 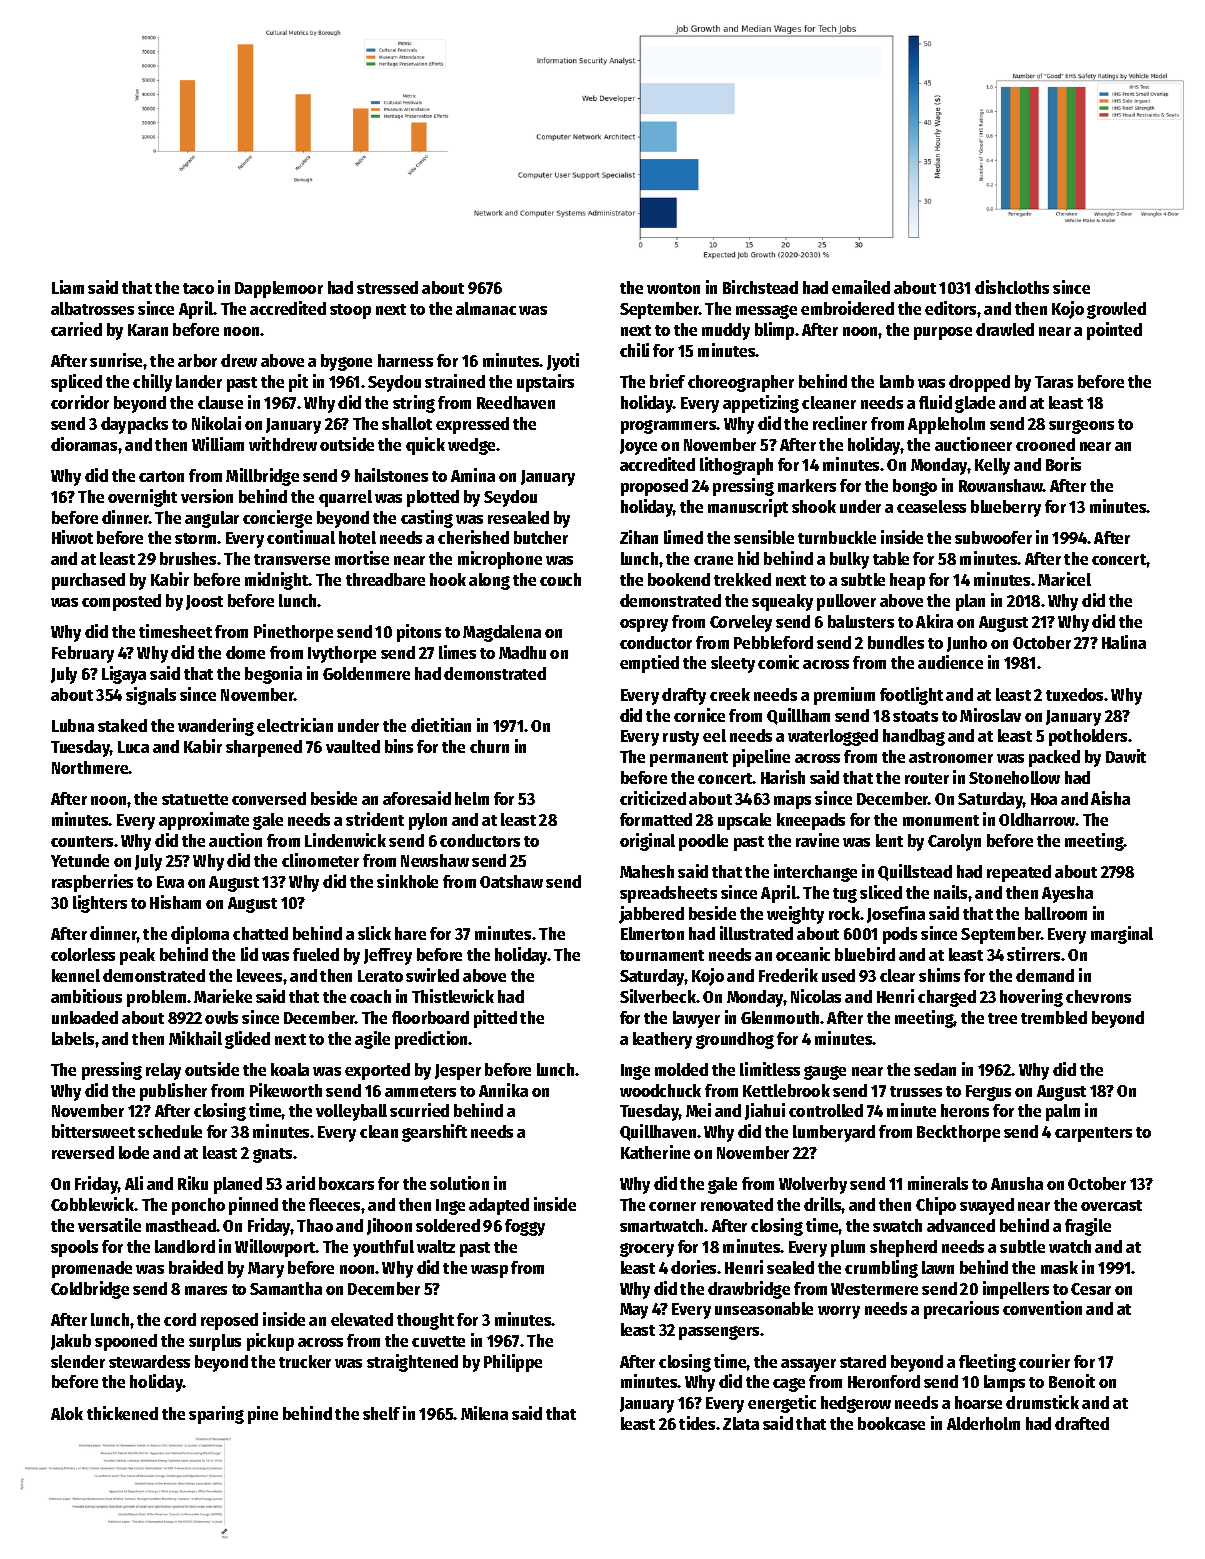 What do you see at coordinates (833, 737) in the screenshot?
I see `waterlogged` at bounding box center [833, 737].
